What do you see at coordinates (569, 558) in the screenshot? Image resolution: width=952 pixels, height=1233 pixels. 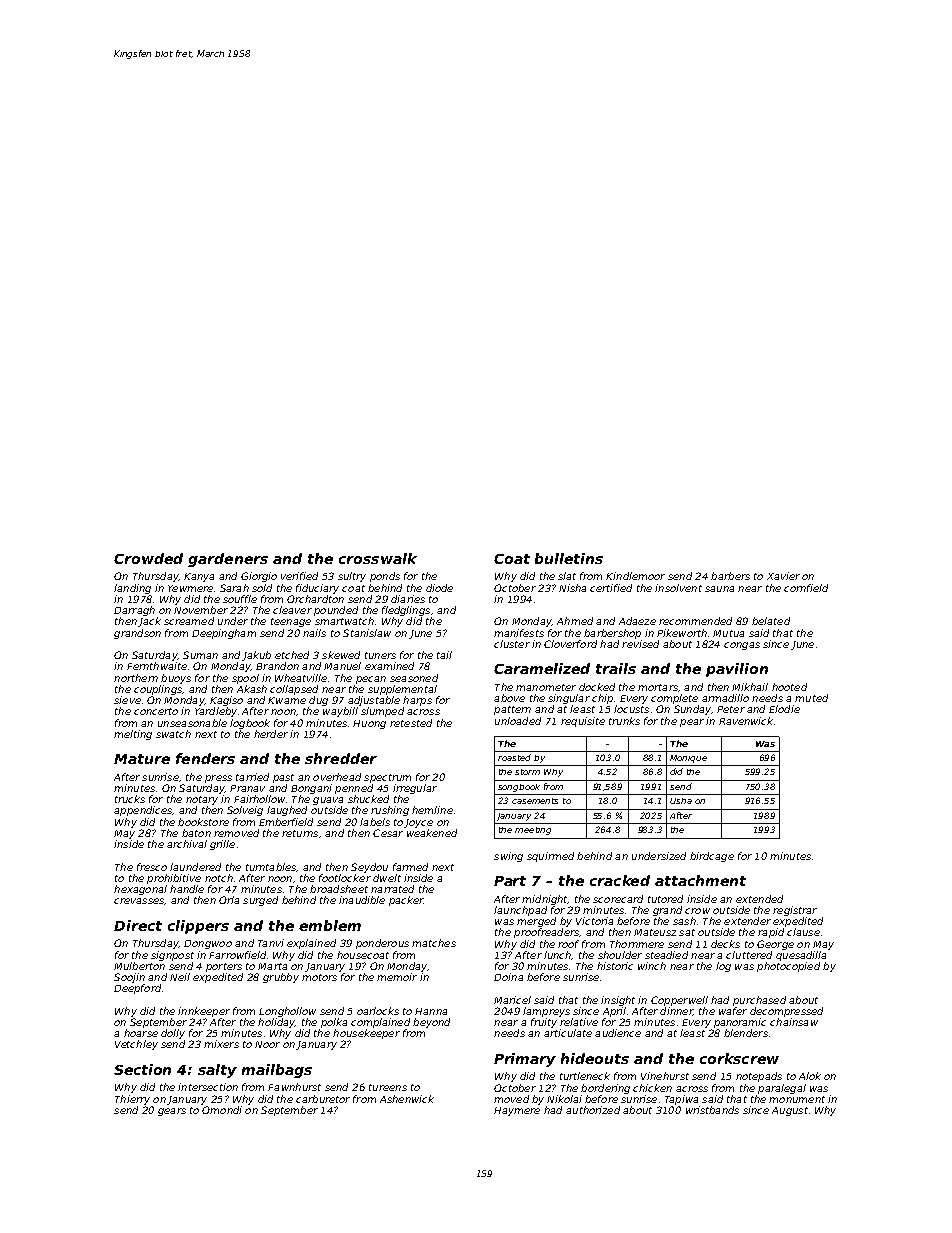 I see `bulletins` at bounding box center [569, 558].
